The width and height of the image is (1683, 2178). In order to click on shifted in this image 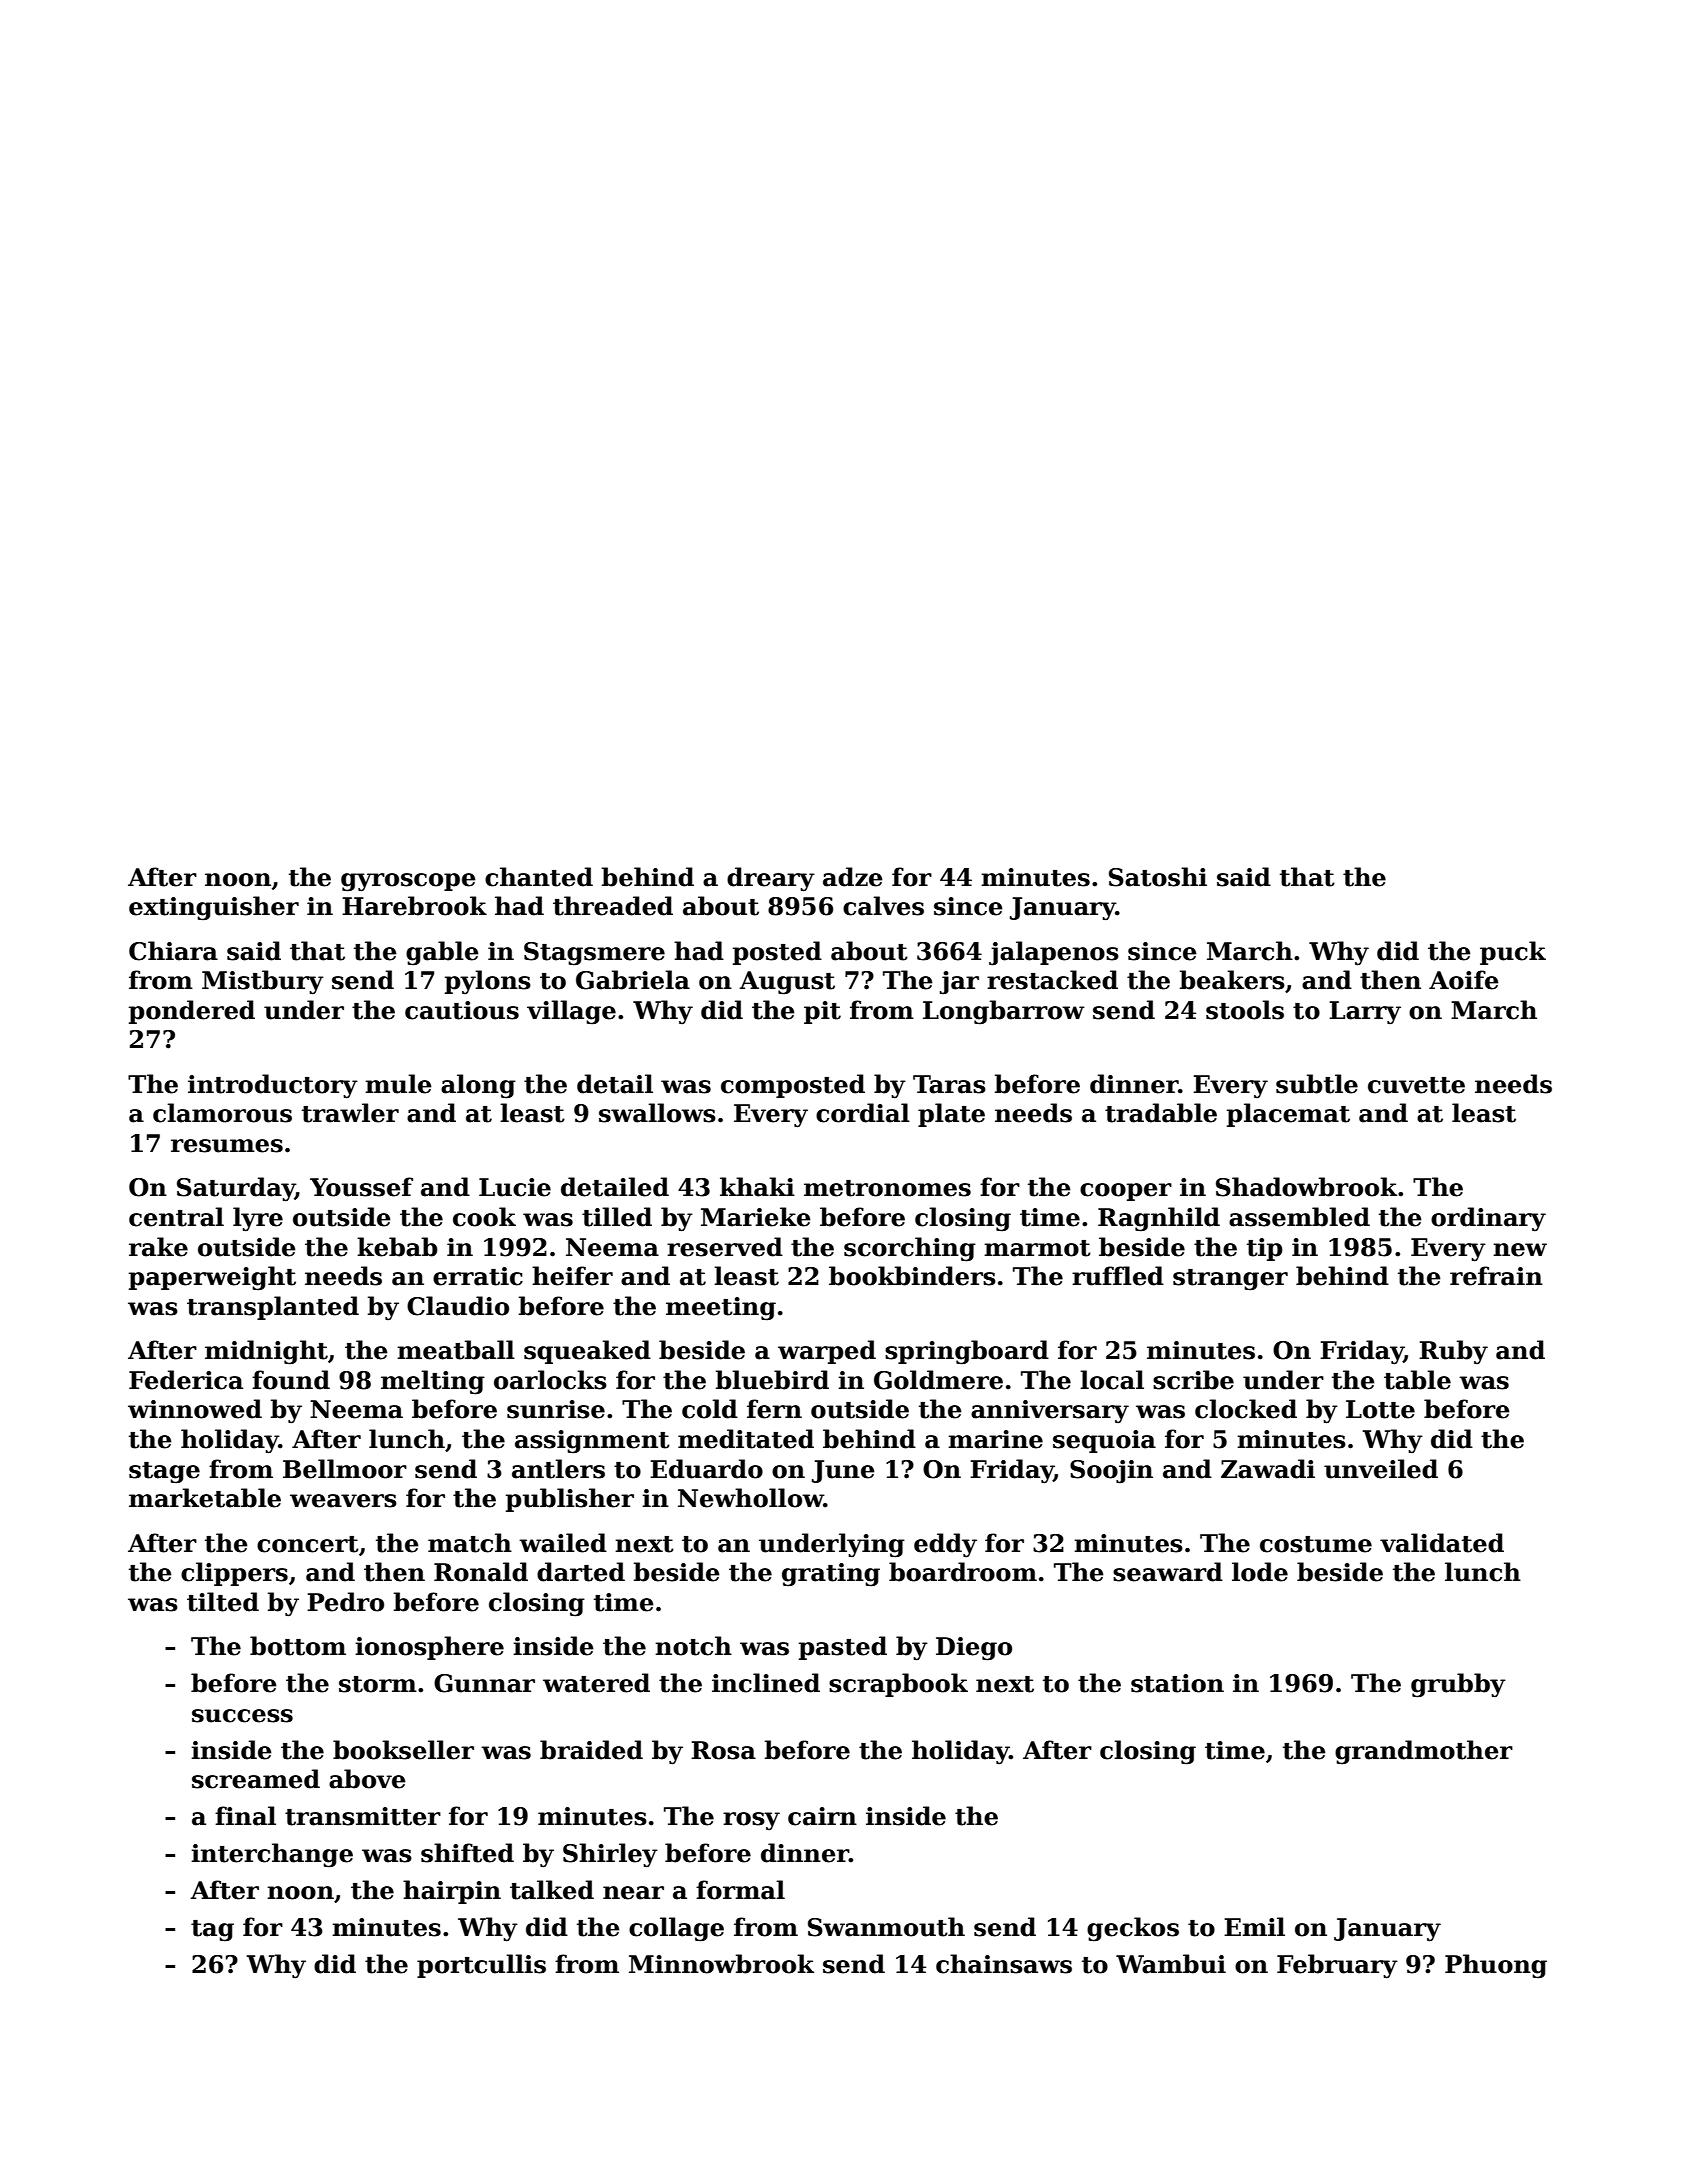, I will do `click(467, 1853)`.
